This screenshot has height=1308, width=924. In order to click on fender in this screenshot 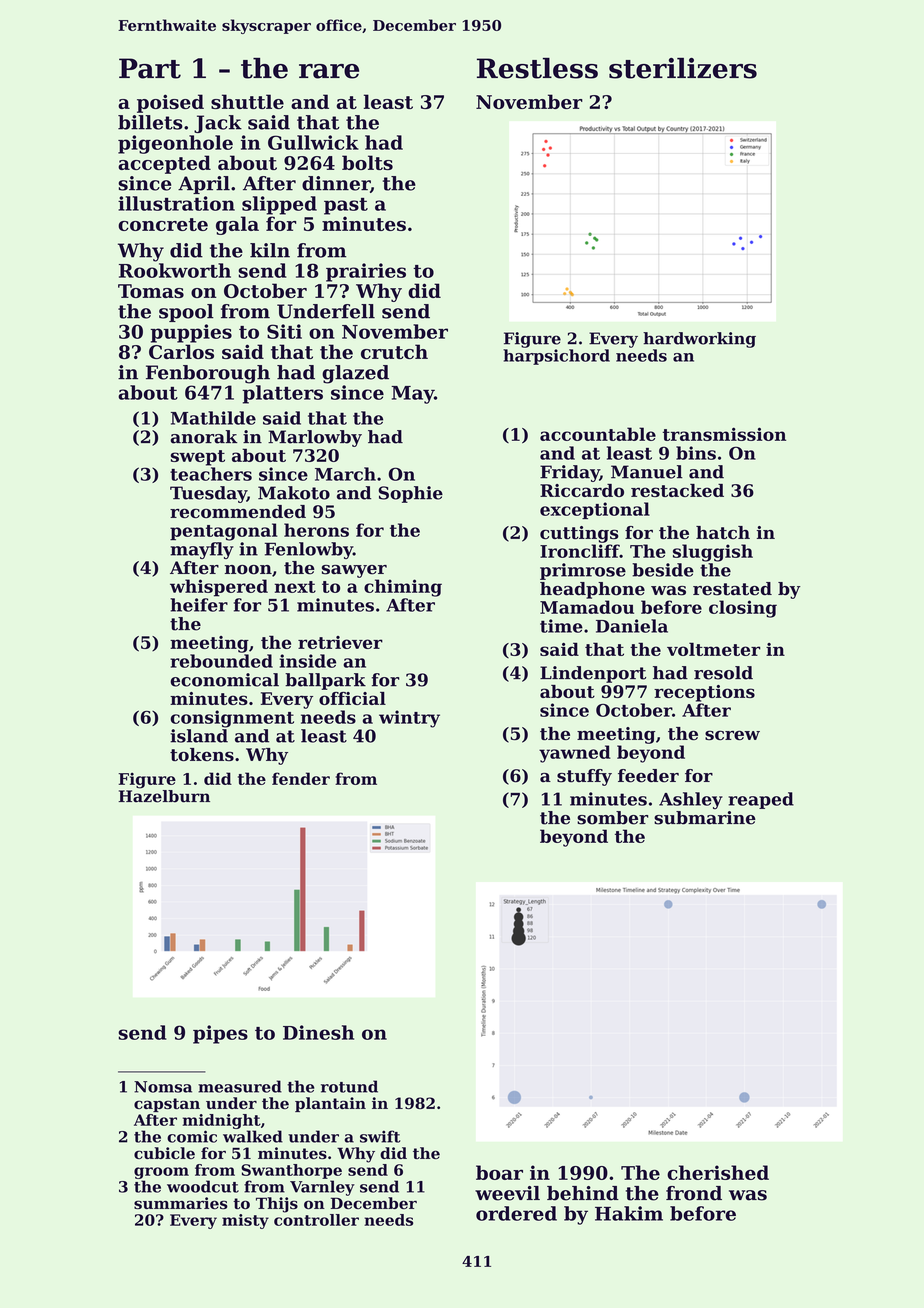, I will do `click(301, 778)`.
